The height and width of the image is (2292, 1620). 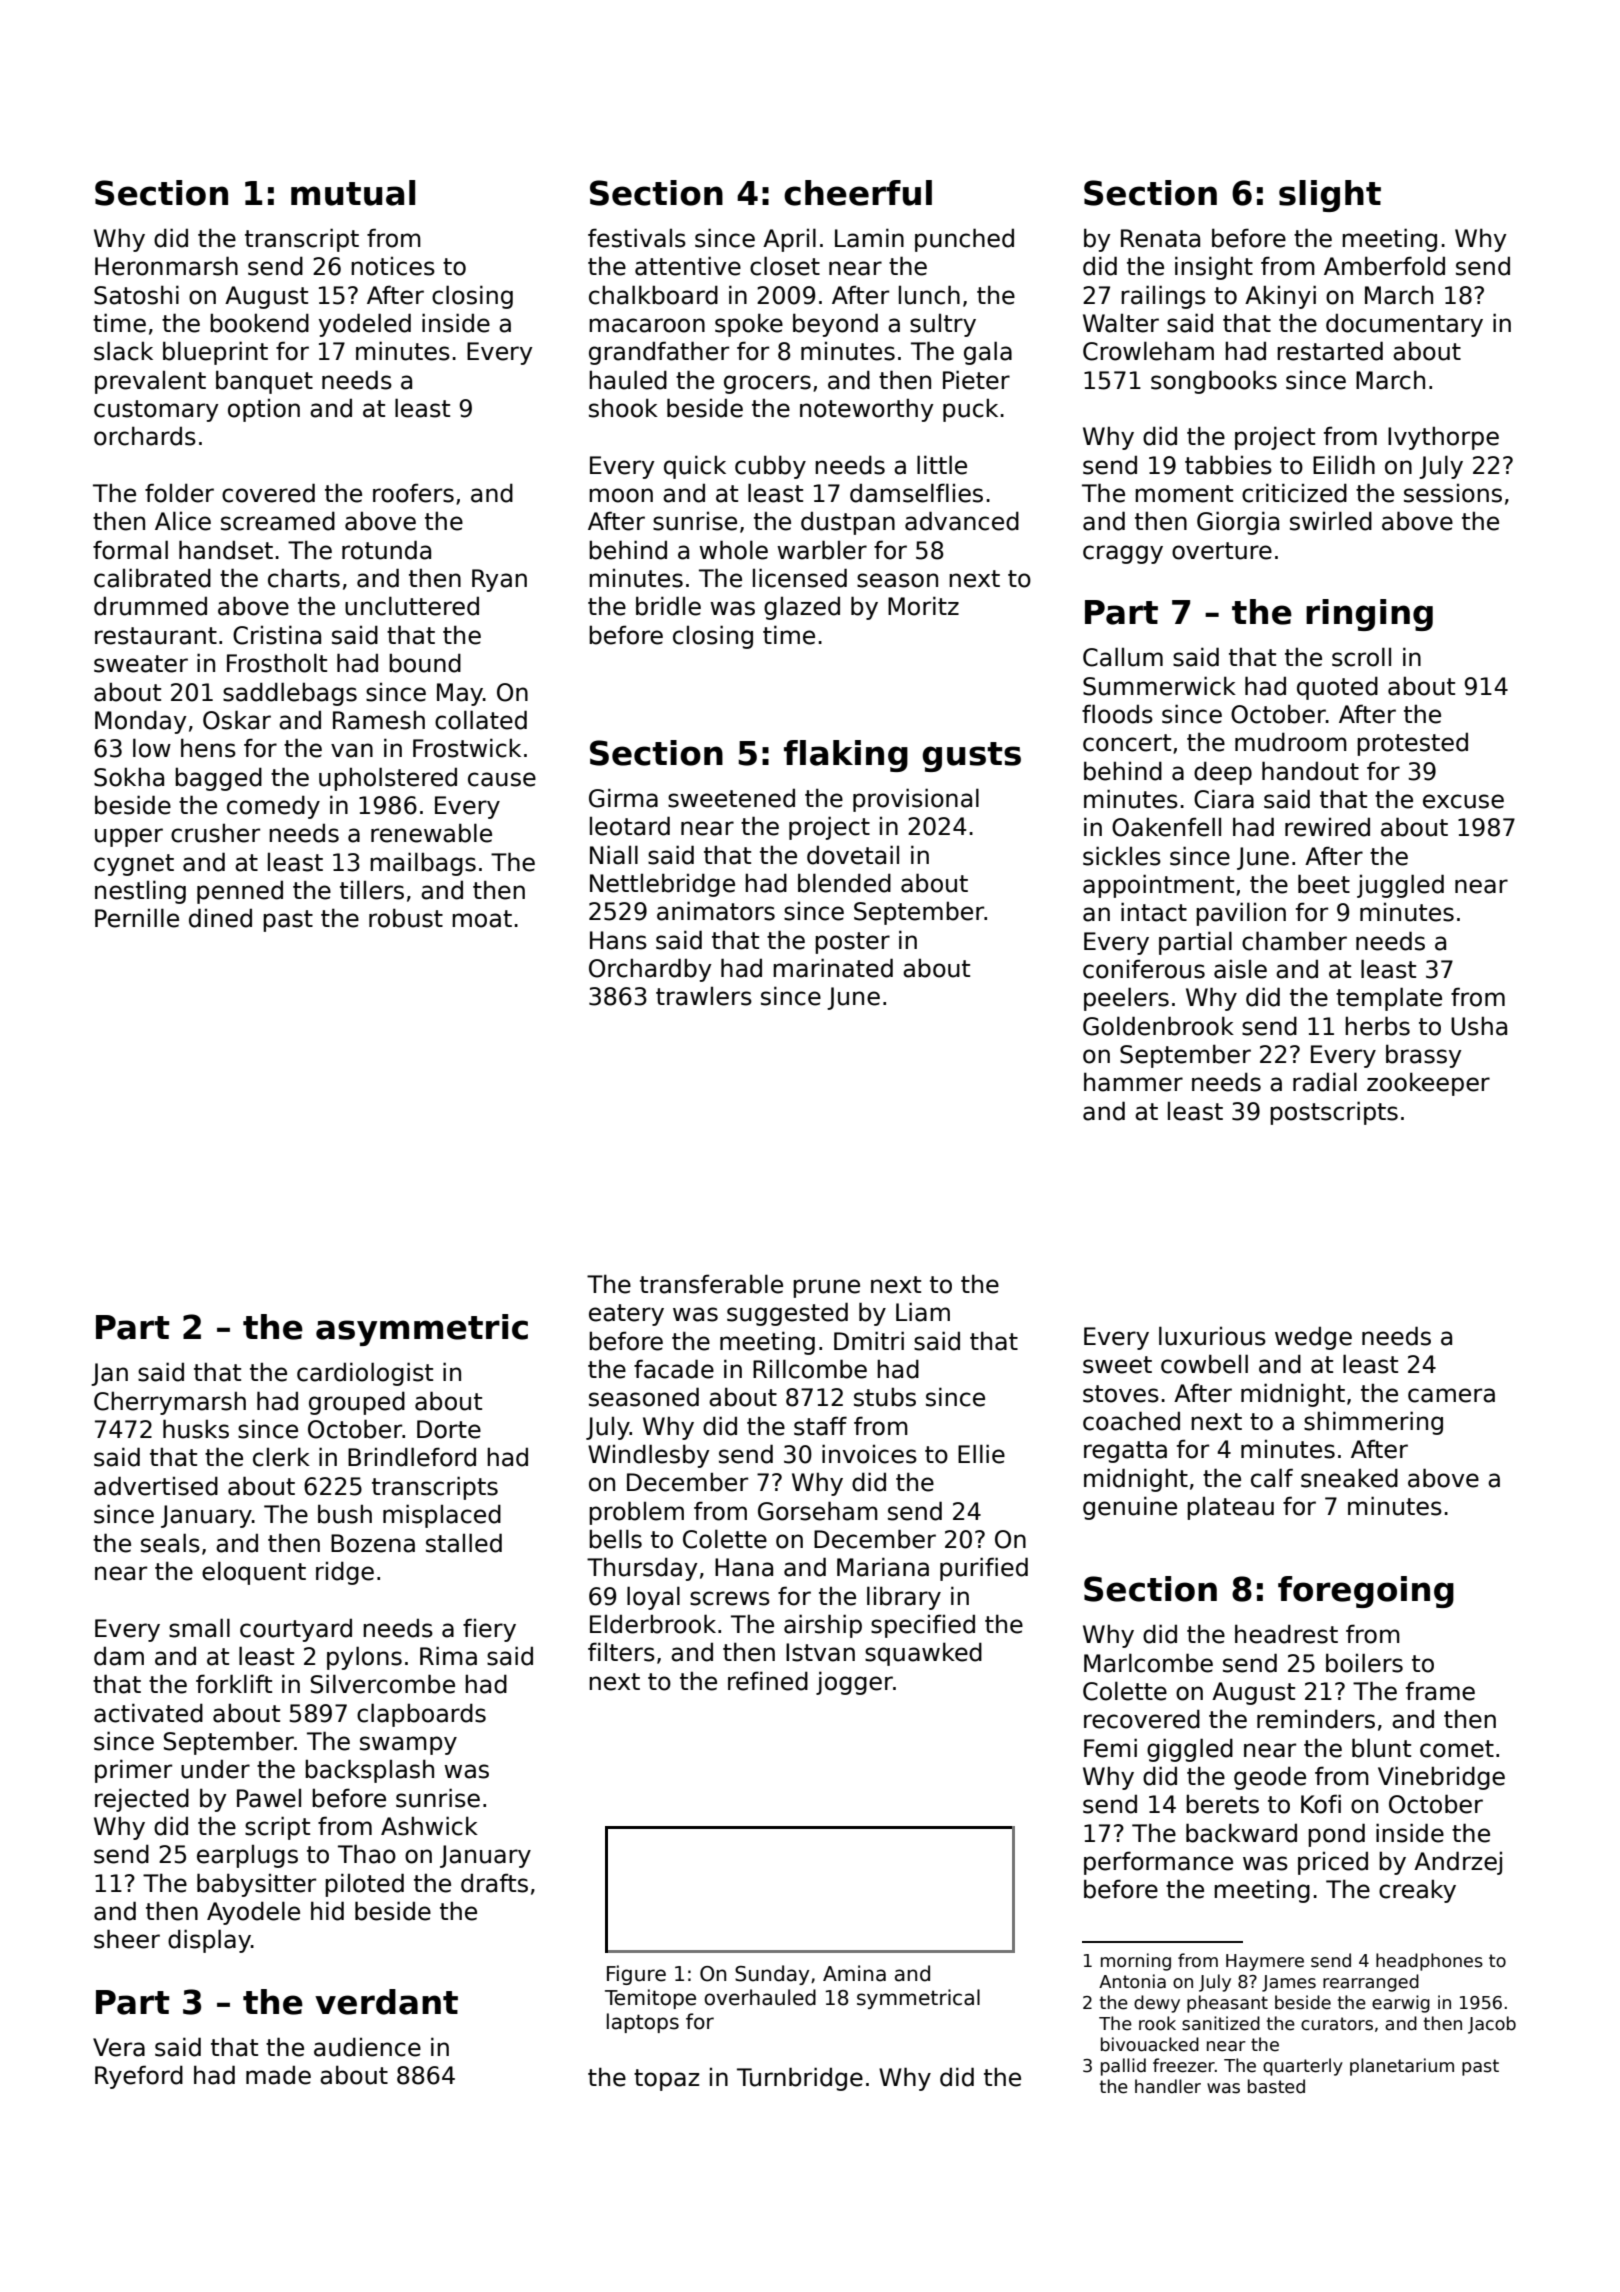 What do you see at coordinates (1458, 1863) in the image?
I see `Andrzej` at bounding box center [1458, 1863].
